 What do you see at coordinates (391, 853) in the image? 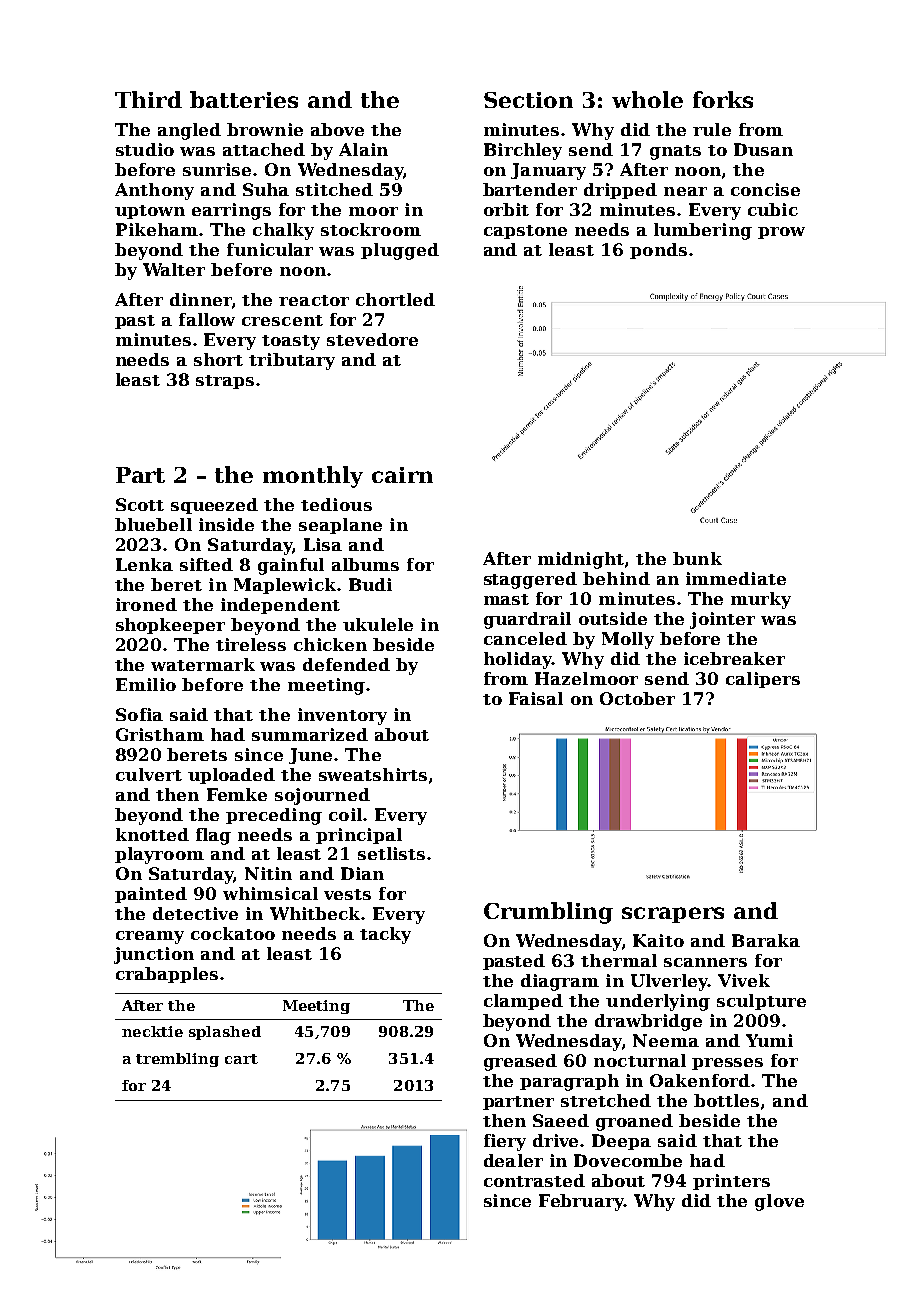
I see `setlists` at bounding box center [391, 853].
